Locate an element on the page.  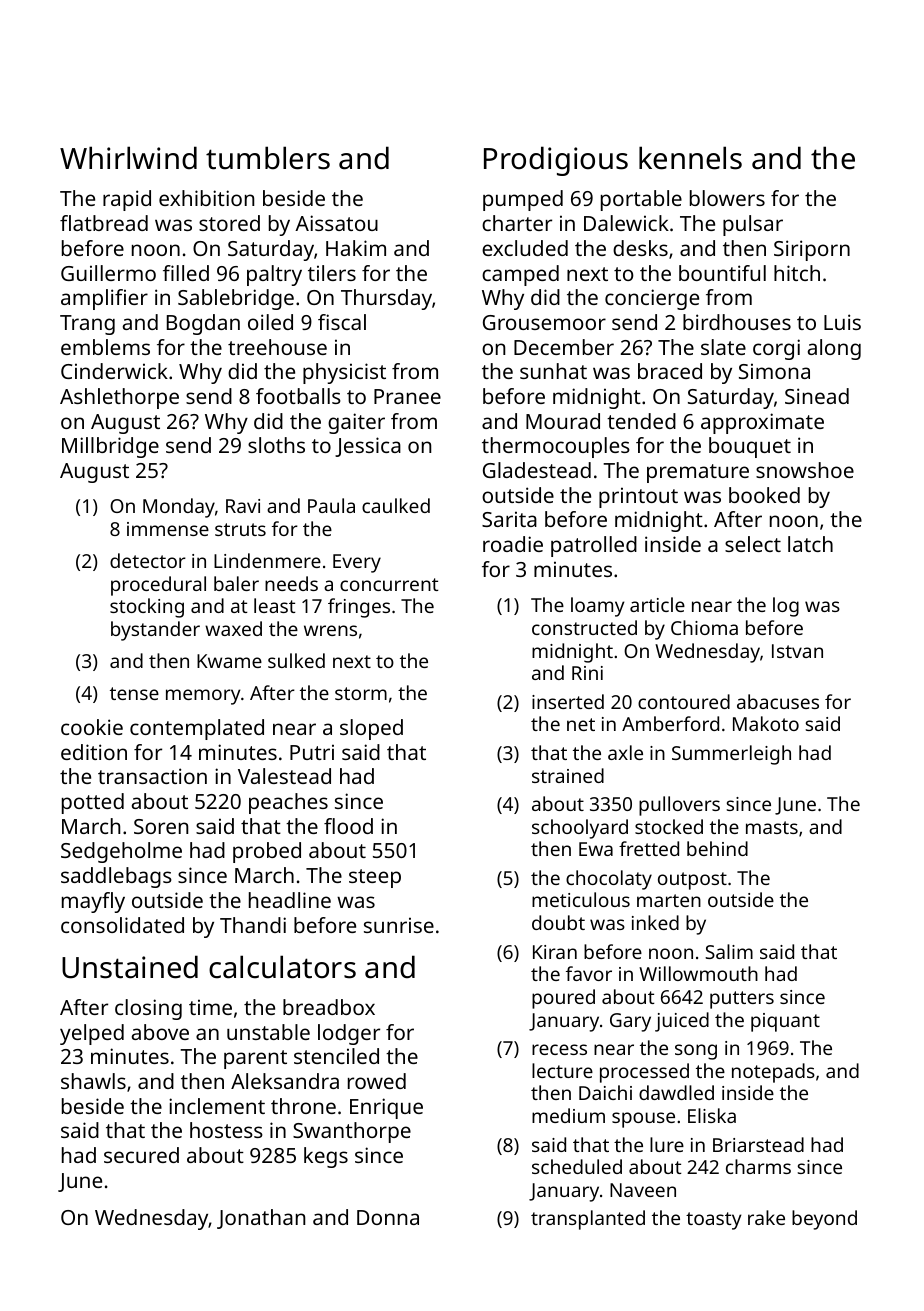
Sedgeholme is located at coordinates (121, 852).
